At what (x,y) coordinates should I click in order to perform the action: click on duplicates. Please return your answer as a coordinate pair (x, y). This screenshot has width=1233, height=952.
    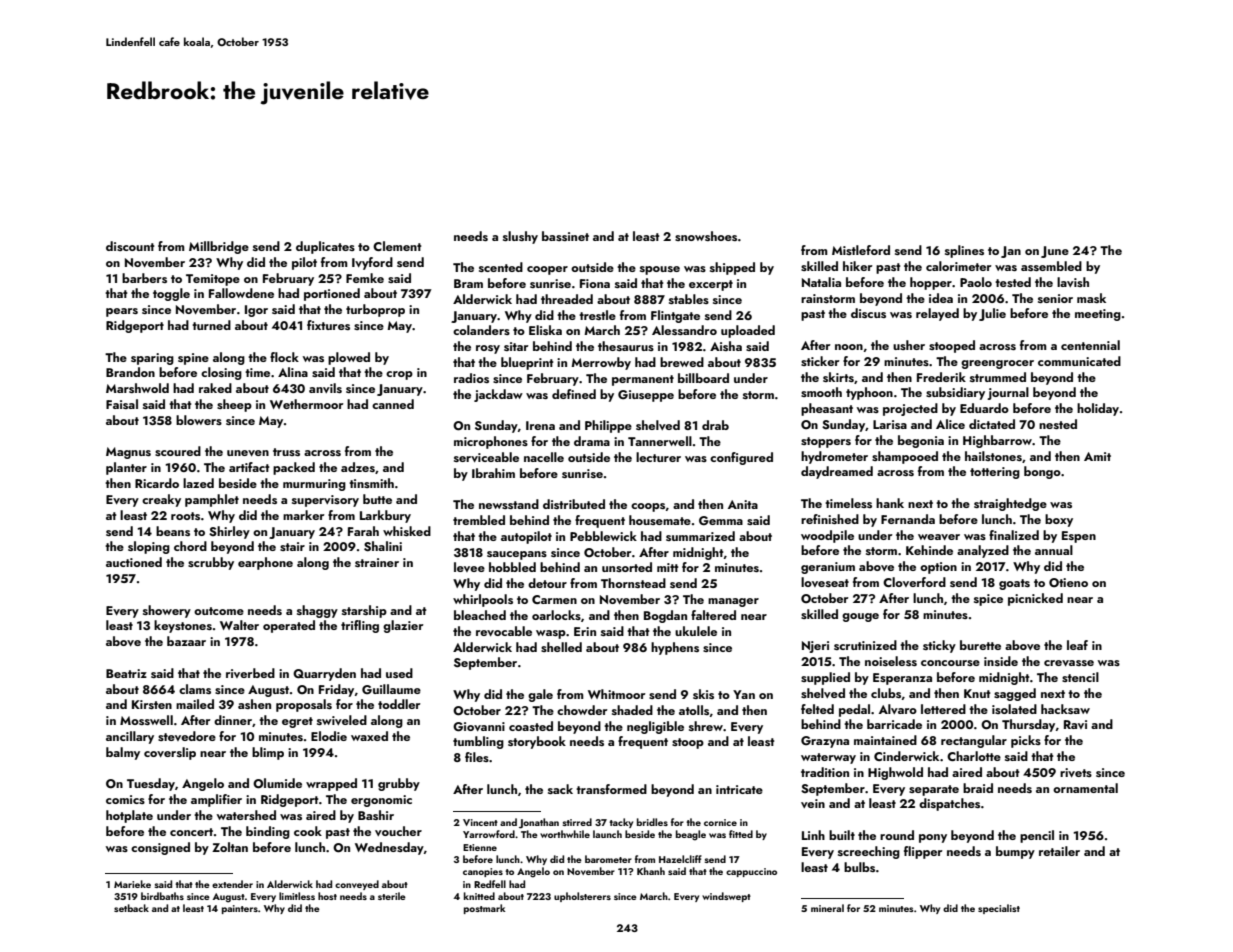
    Looking at the image, I should click on (325, 247).
